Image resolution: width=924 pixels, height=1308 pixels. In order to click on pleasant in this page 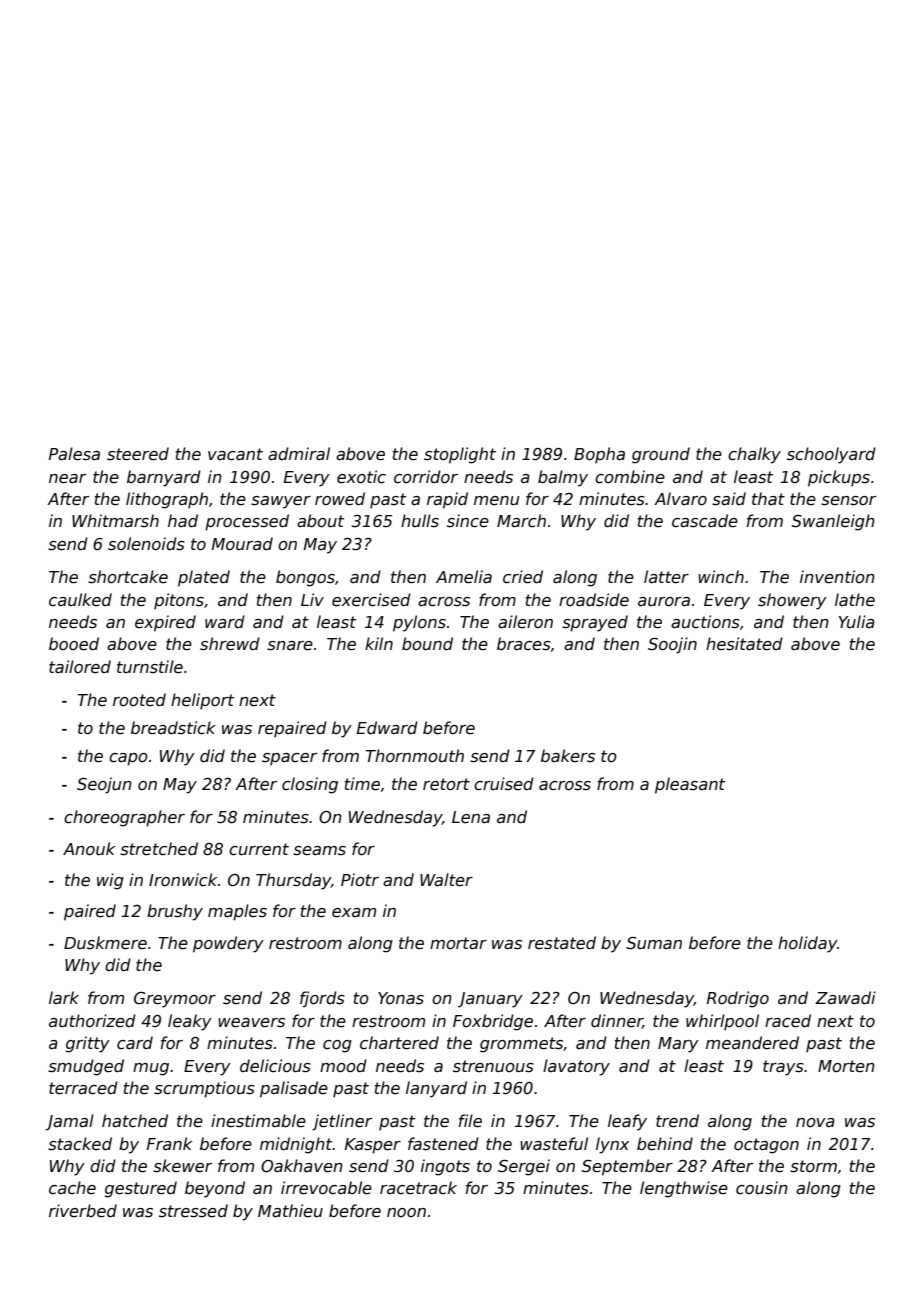, I will do `click(690, 785)`.
